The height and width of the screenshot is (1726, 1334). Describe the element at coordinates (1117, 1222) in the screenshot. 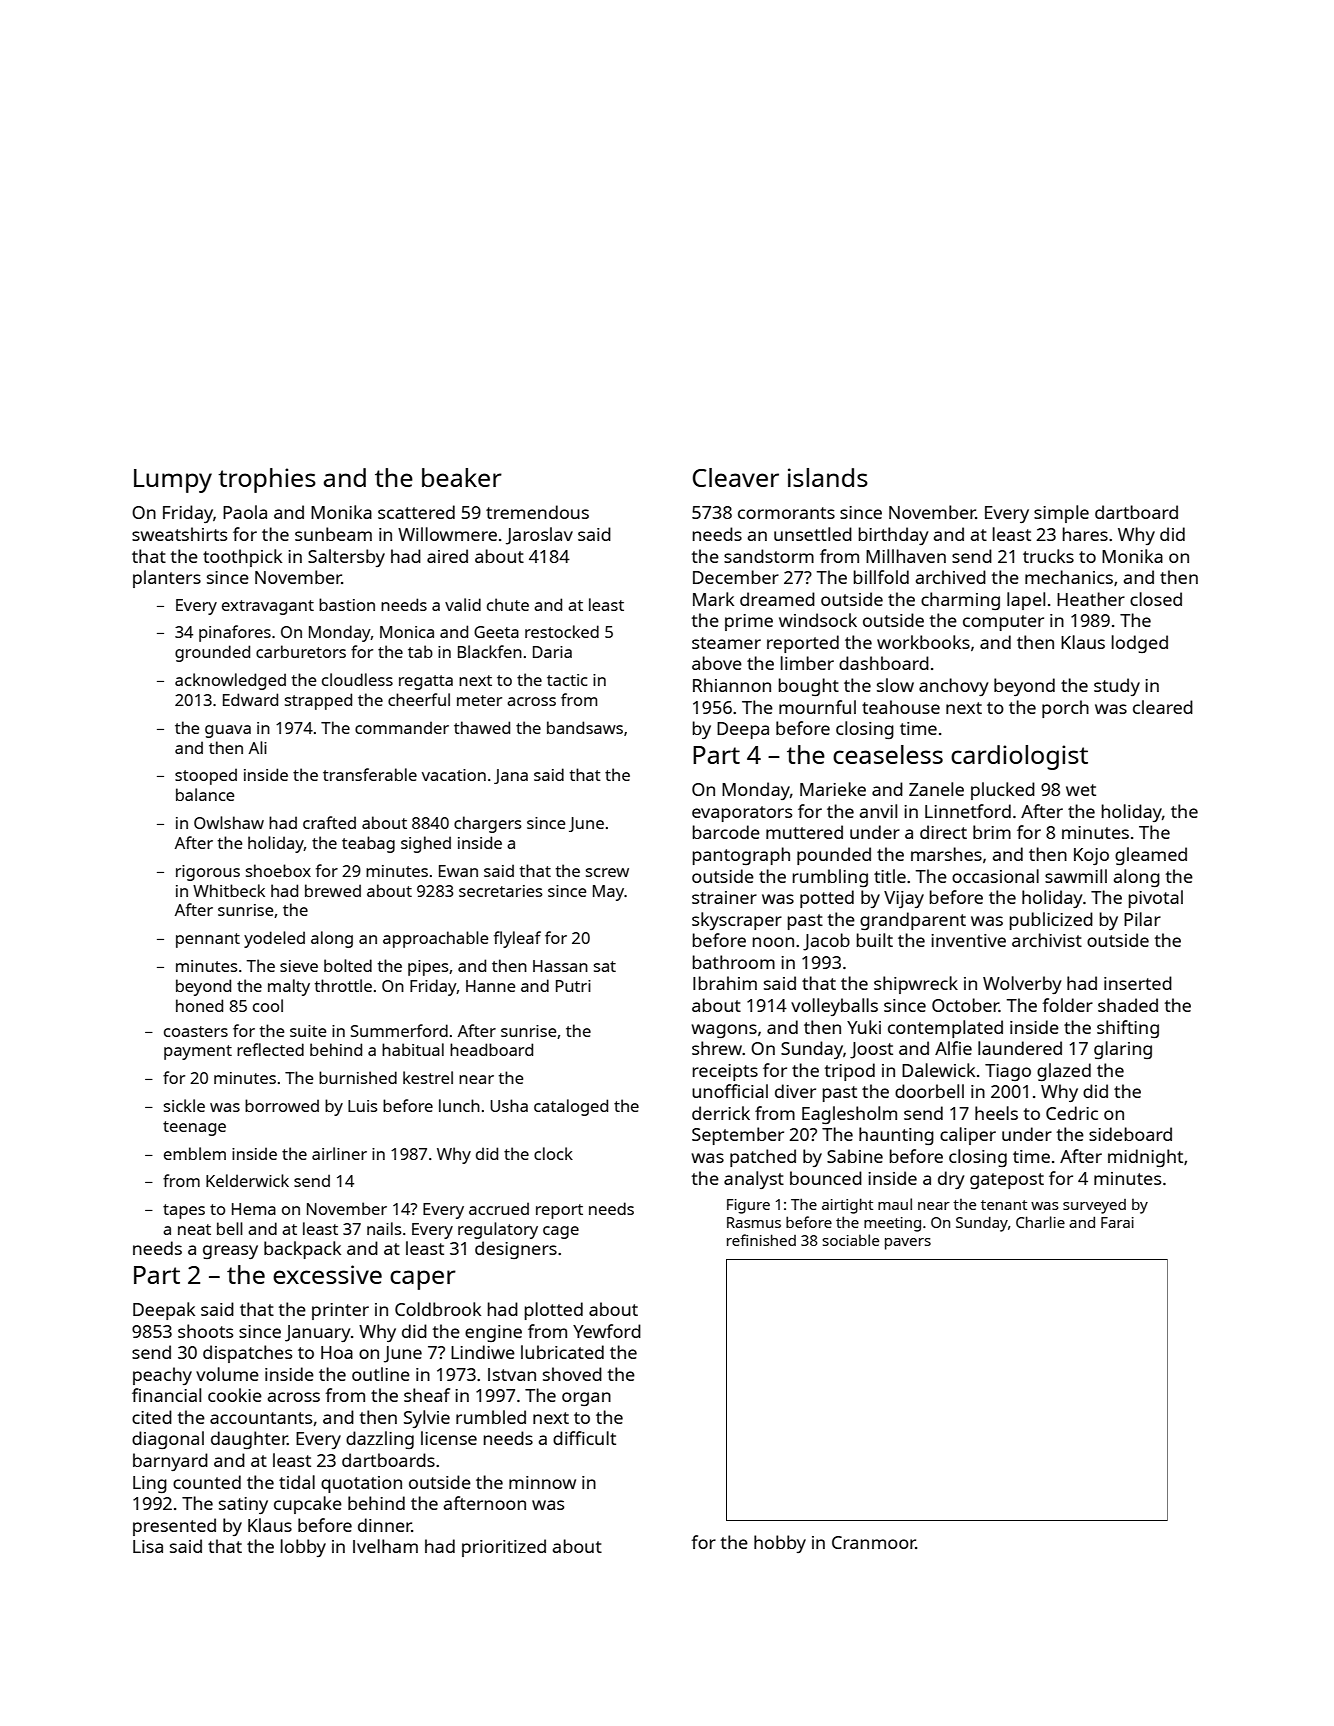

I see `Farai` at that location.
